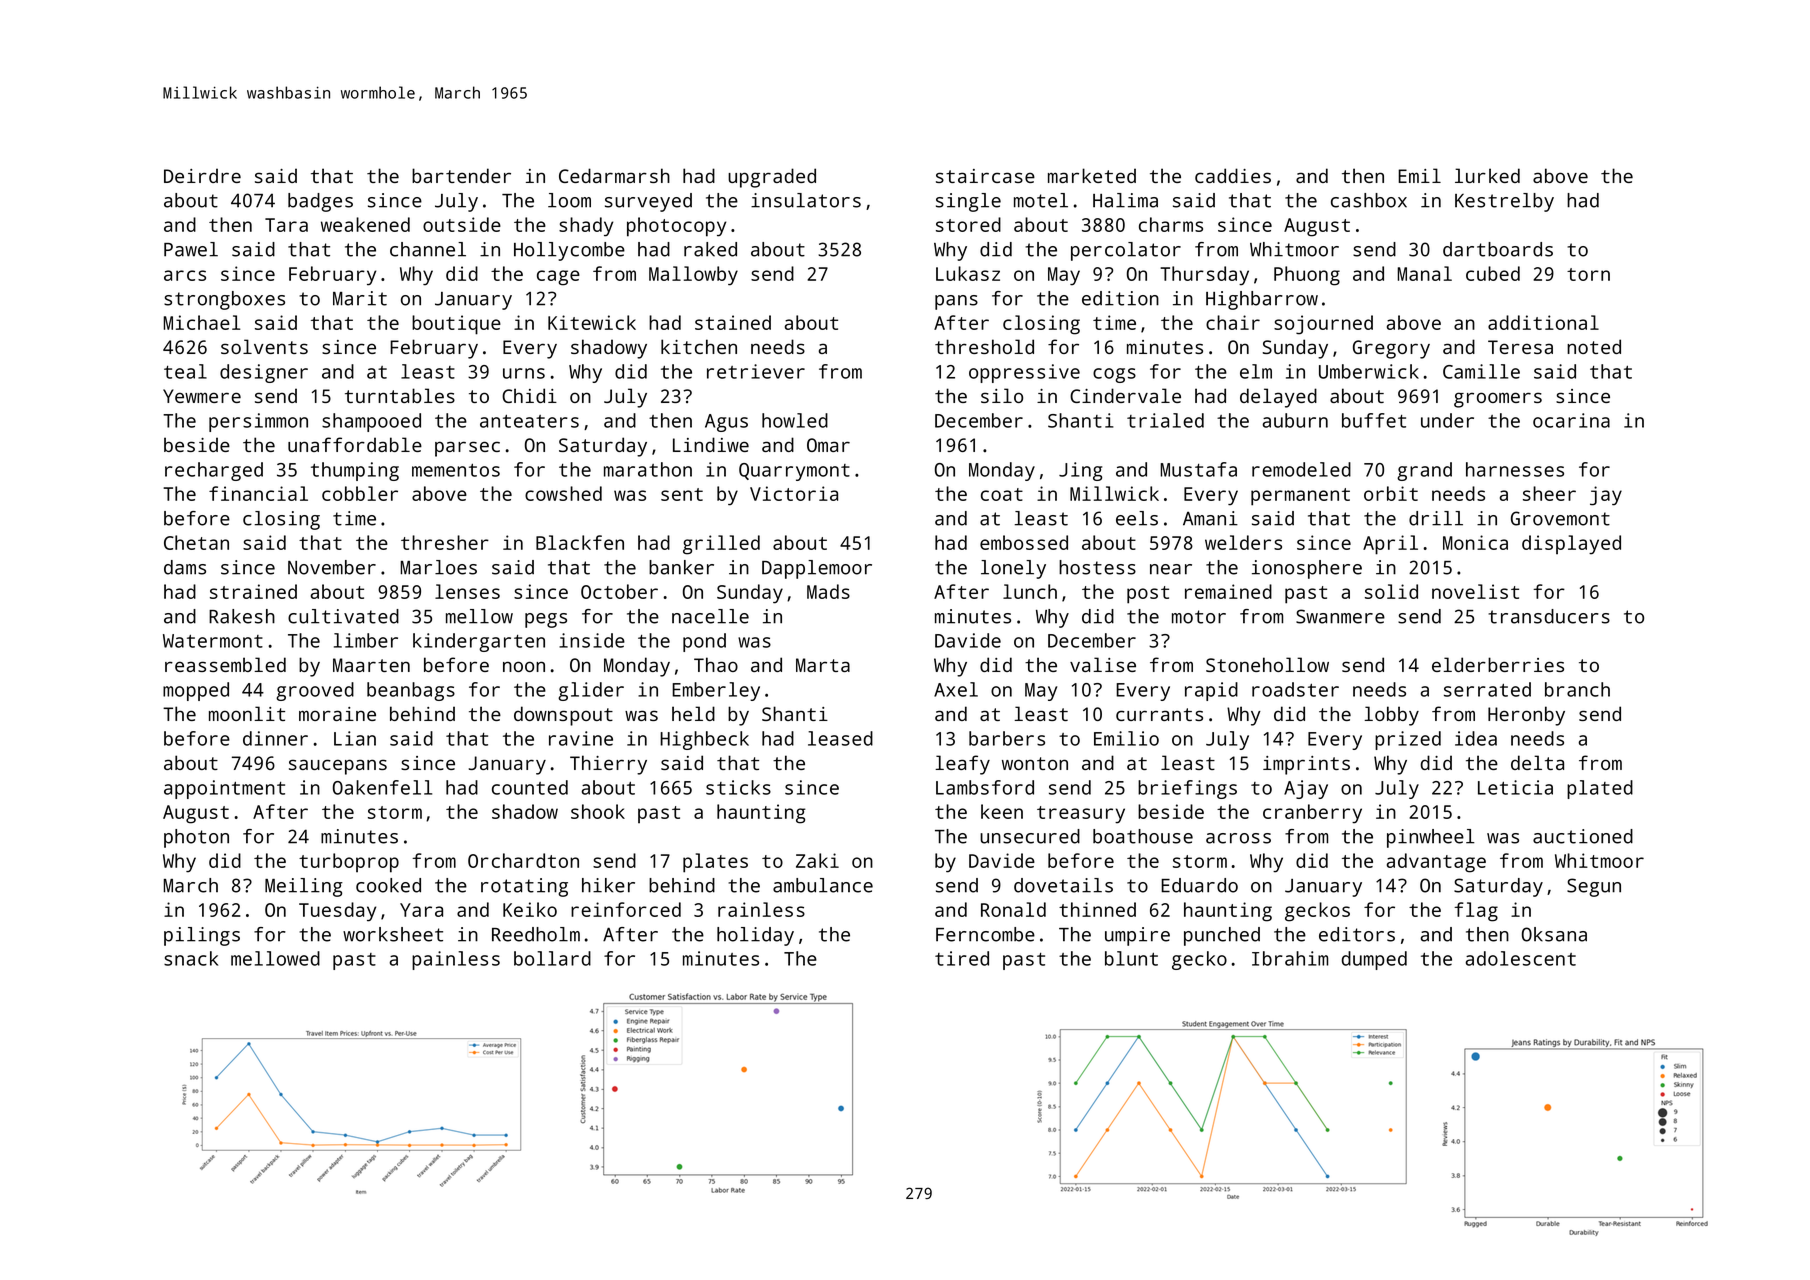 This screenshot has height=1280, width=1810. I want to click on grilled, so click(721, 545).
